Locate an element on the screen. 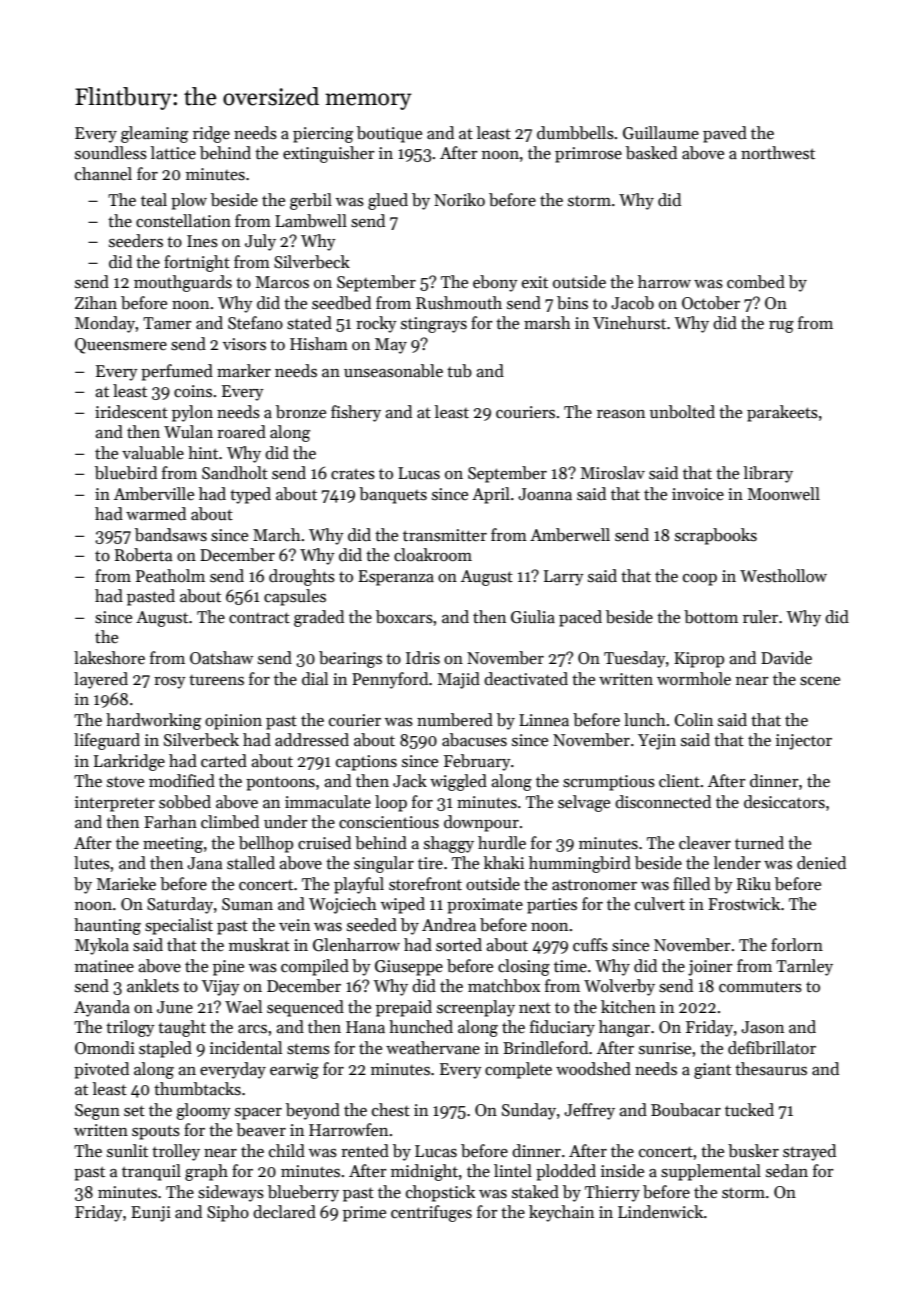  Stefano is located at coordinates (255, 323).
